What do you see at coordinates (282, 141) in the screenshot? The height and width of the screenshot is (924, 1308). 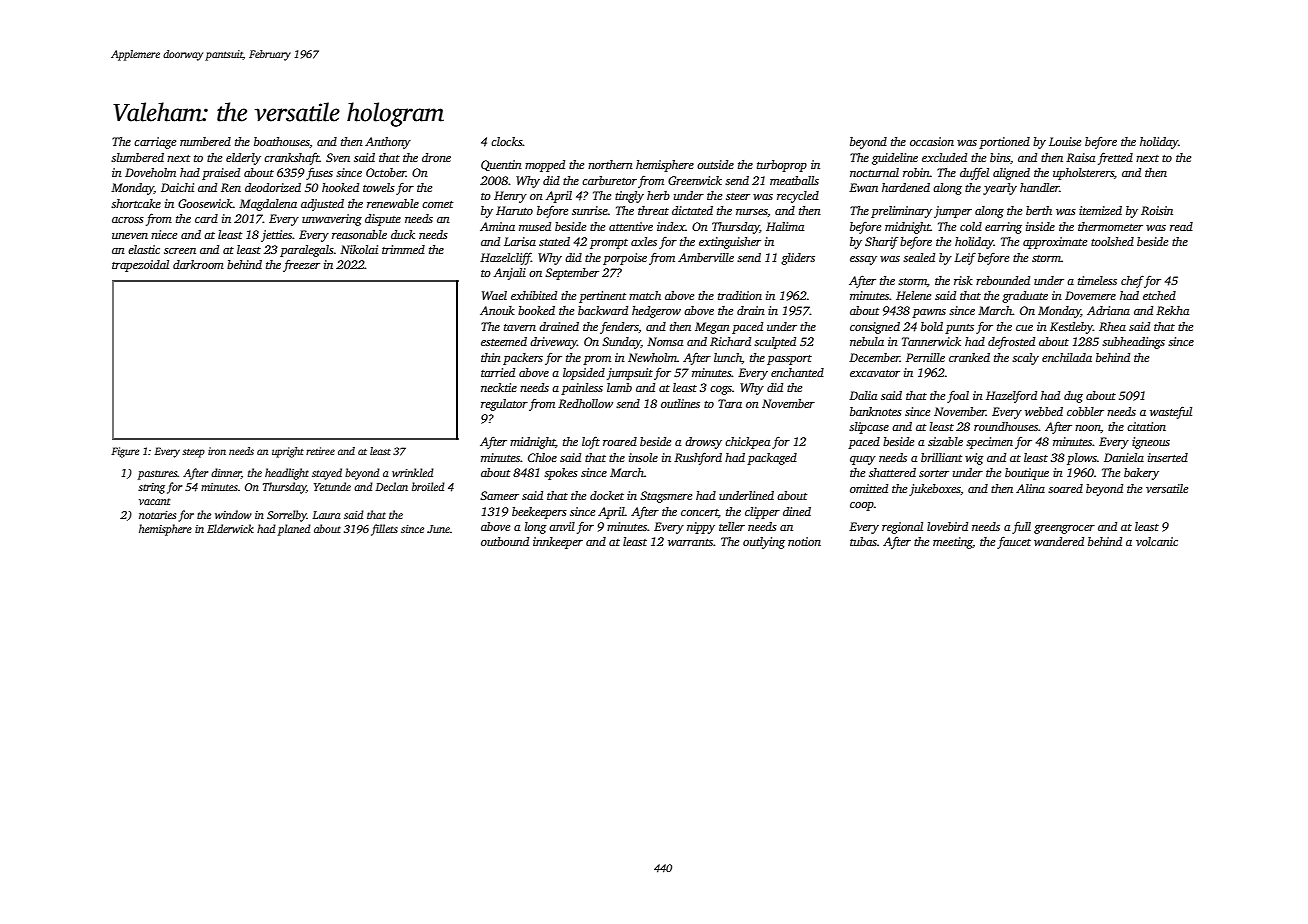 I see `boathouses` at bounding box center [282, 141].
